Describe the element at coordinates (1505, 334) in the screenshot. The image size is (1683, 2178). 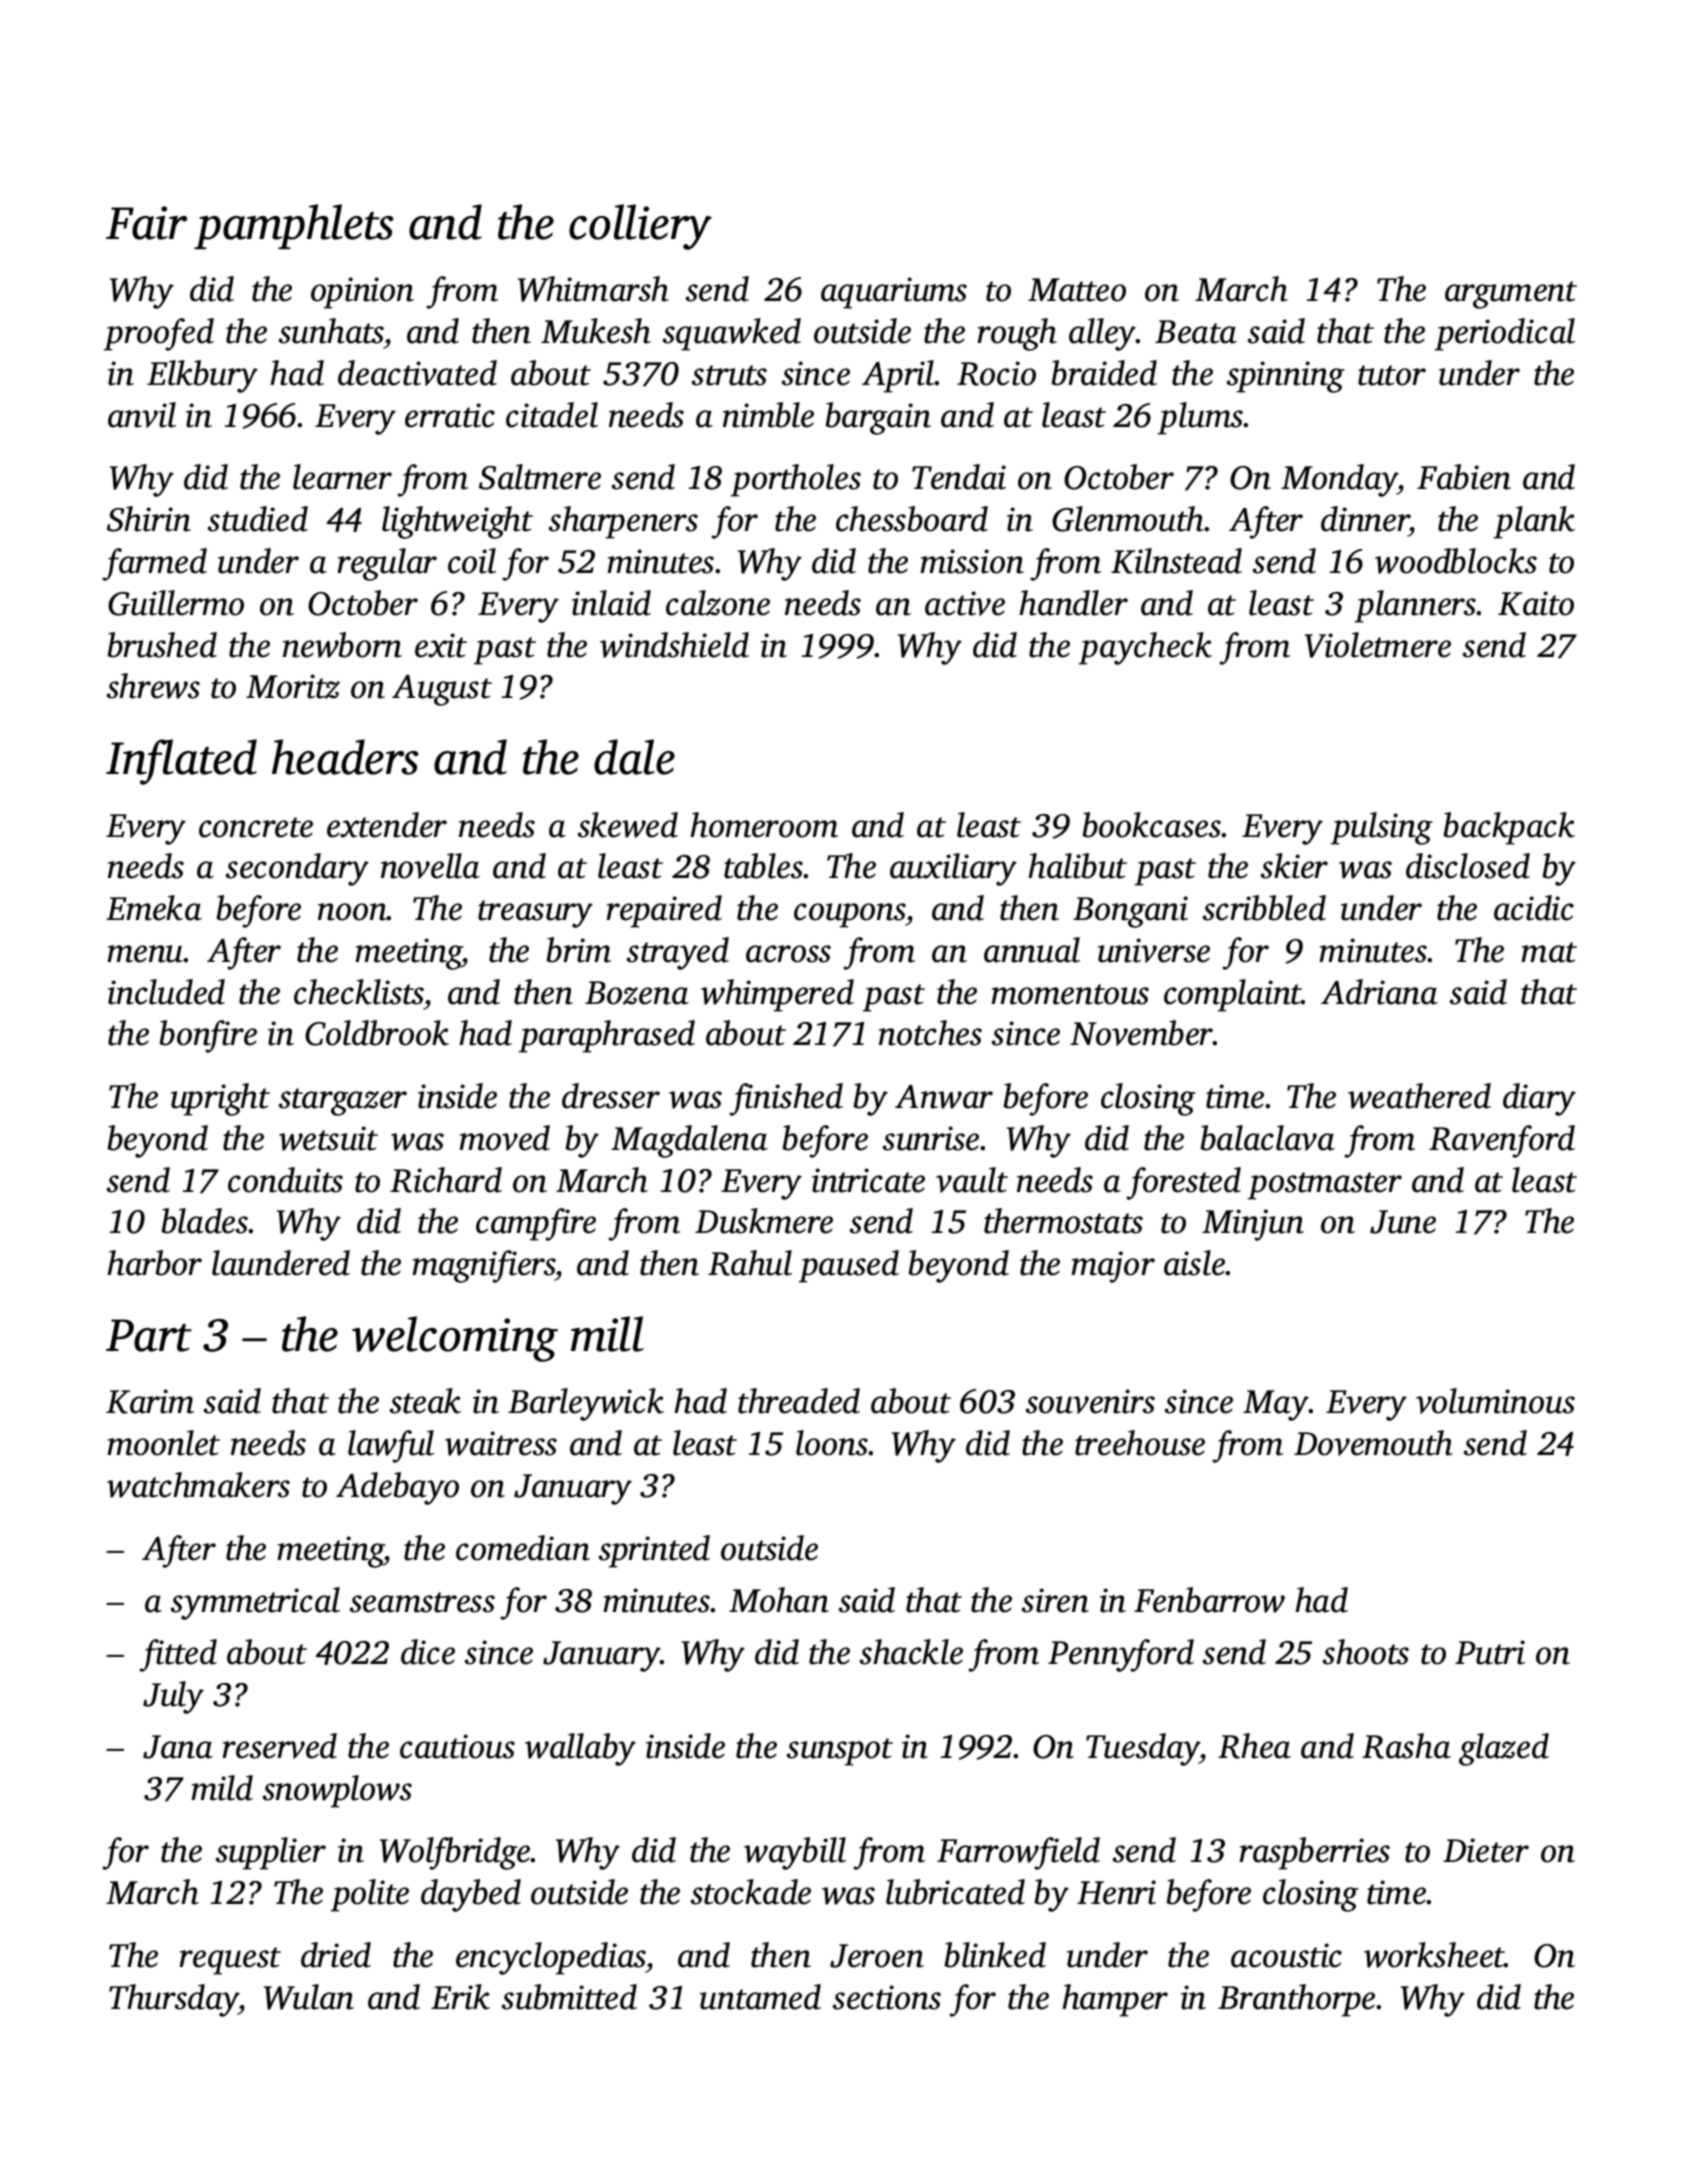
I see `periodical` at that location.
